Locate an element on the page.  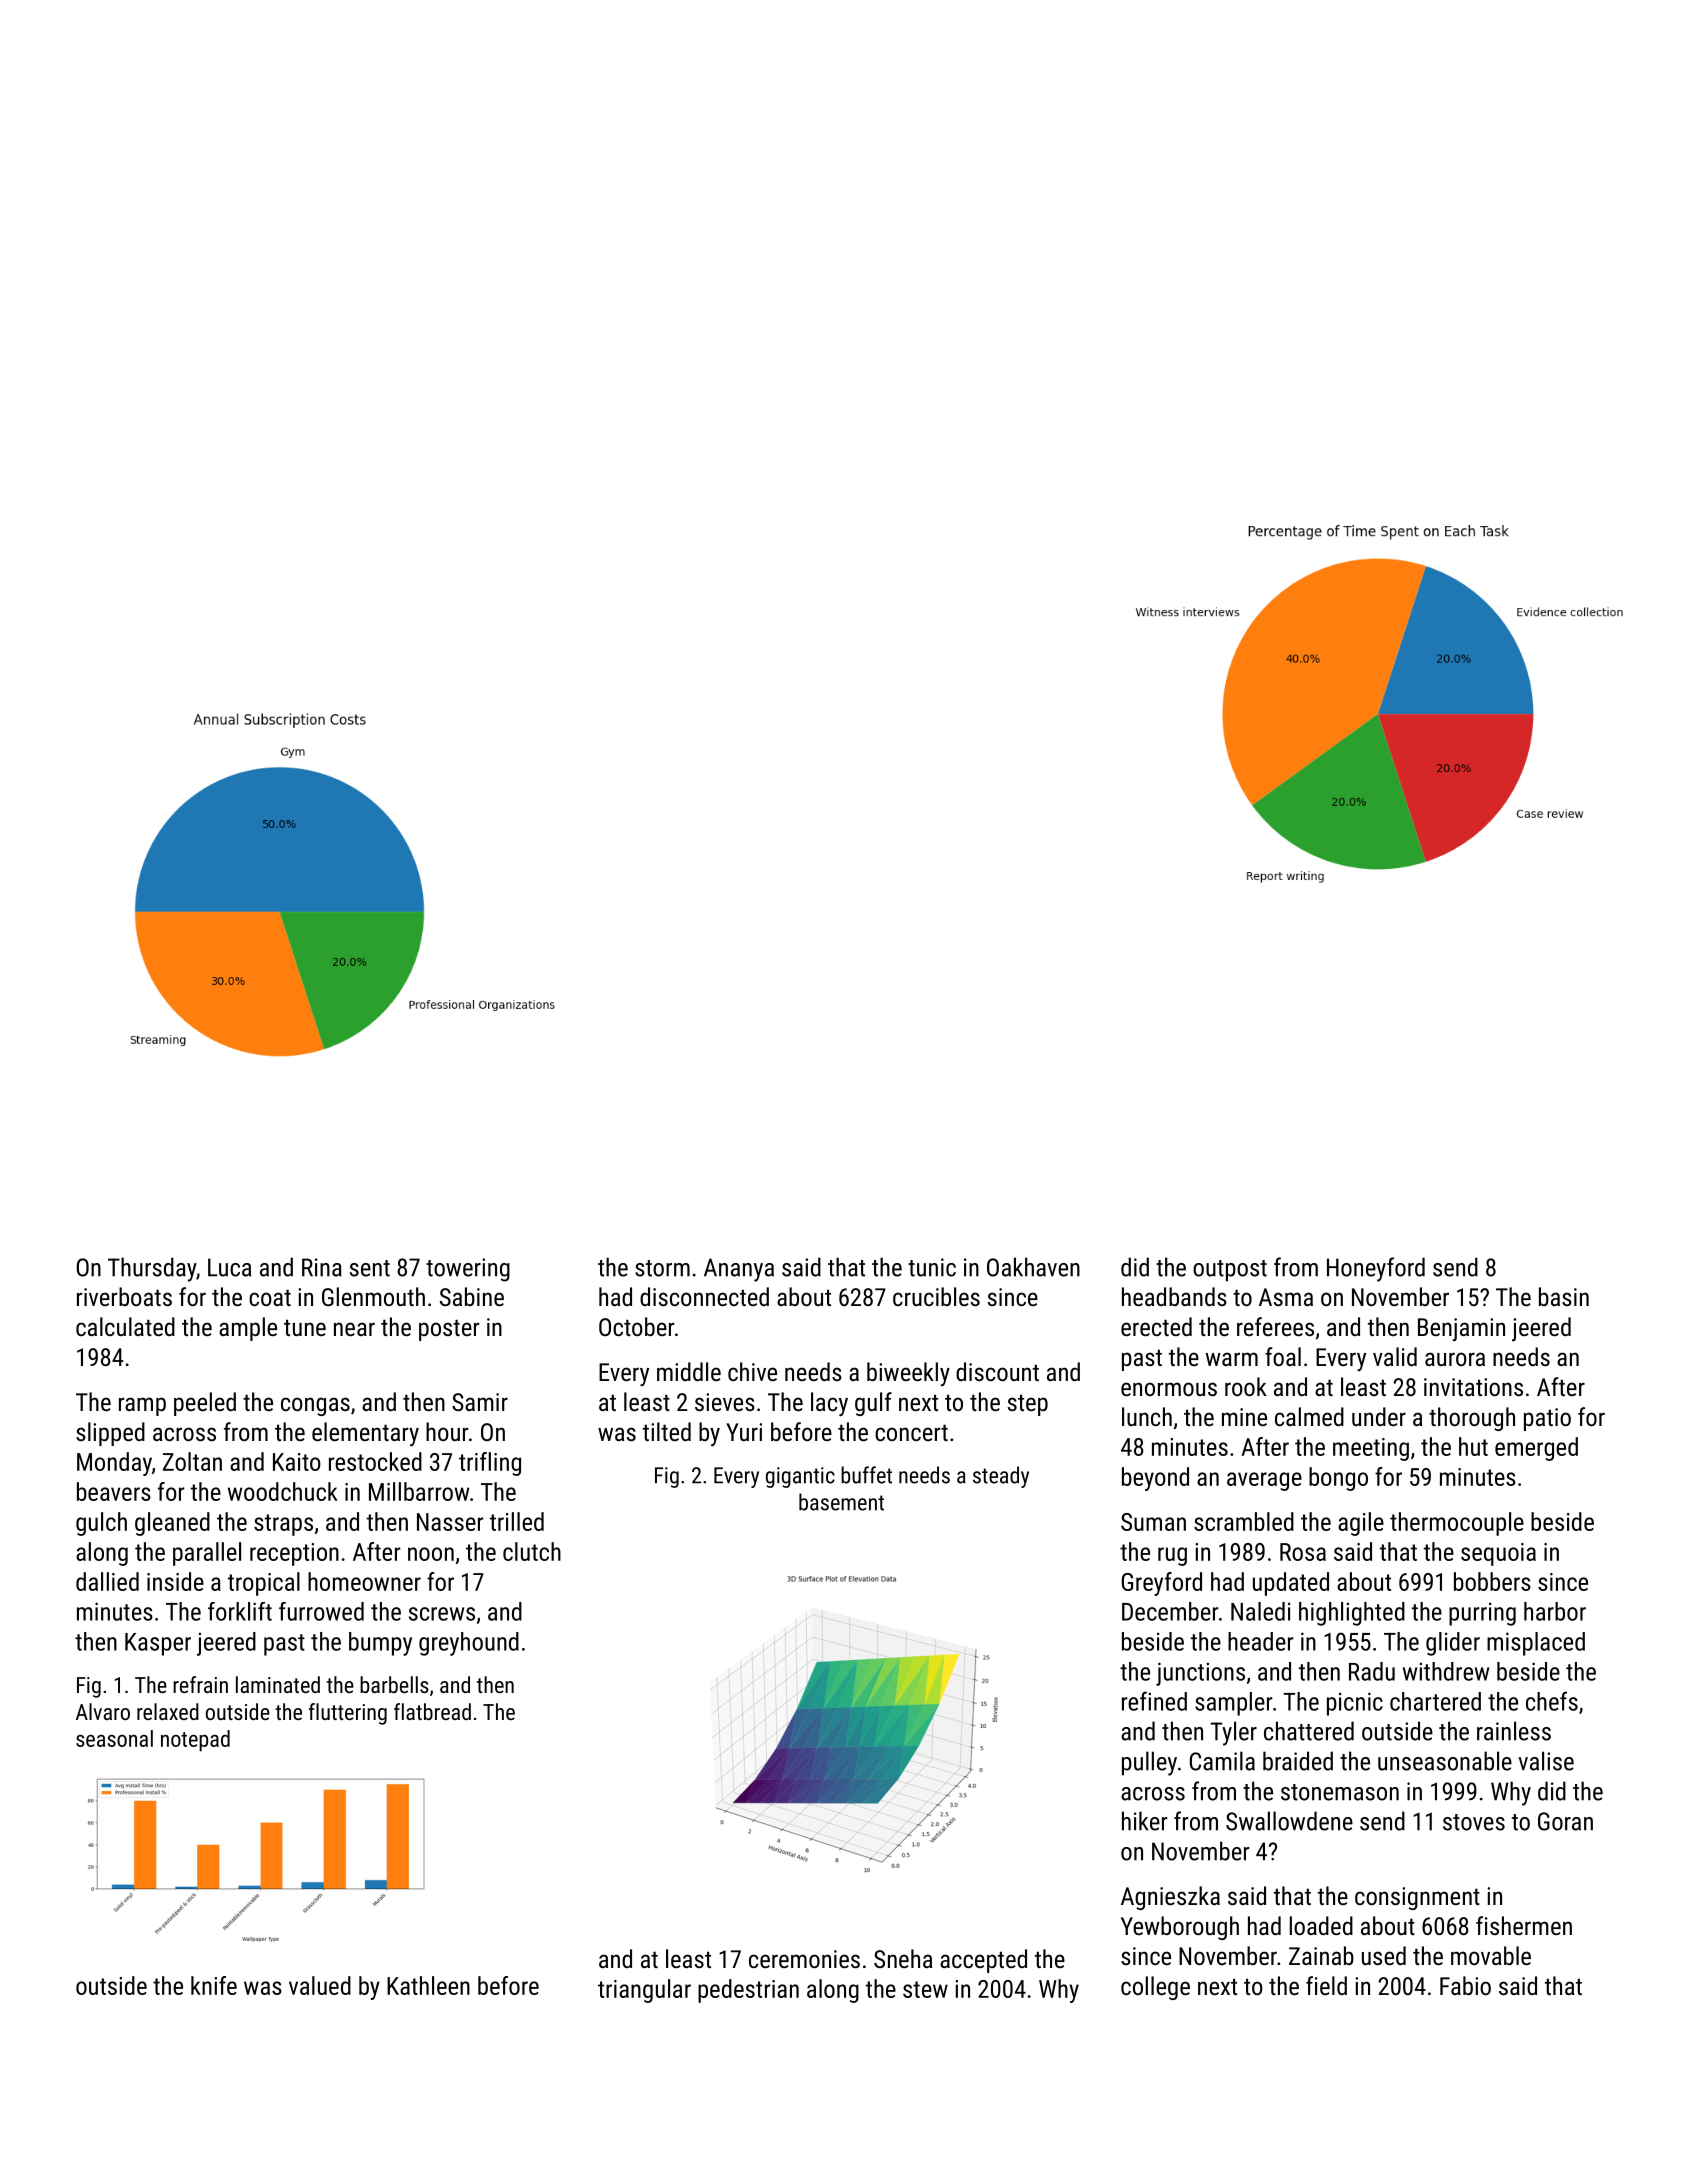
towering is located at coordinates (468, 1270).
